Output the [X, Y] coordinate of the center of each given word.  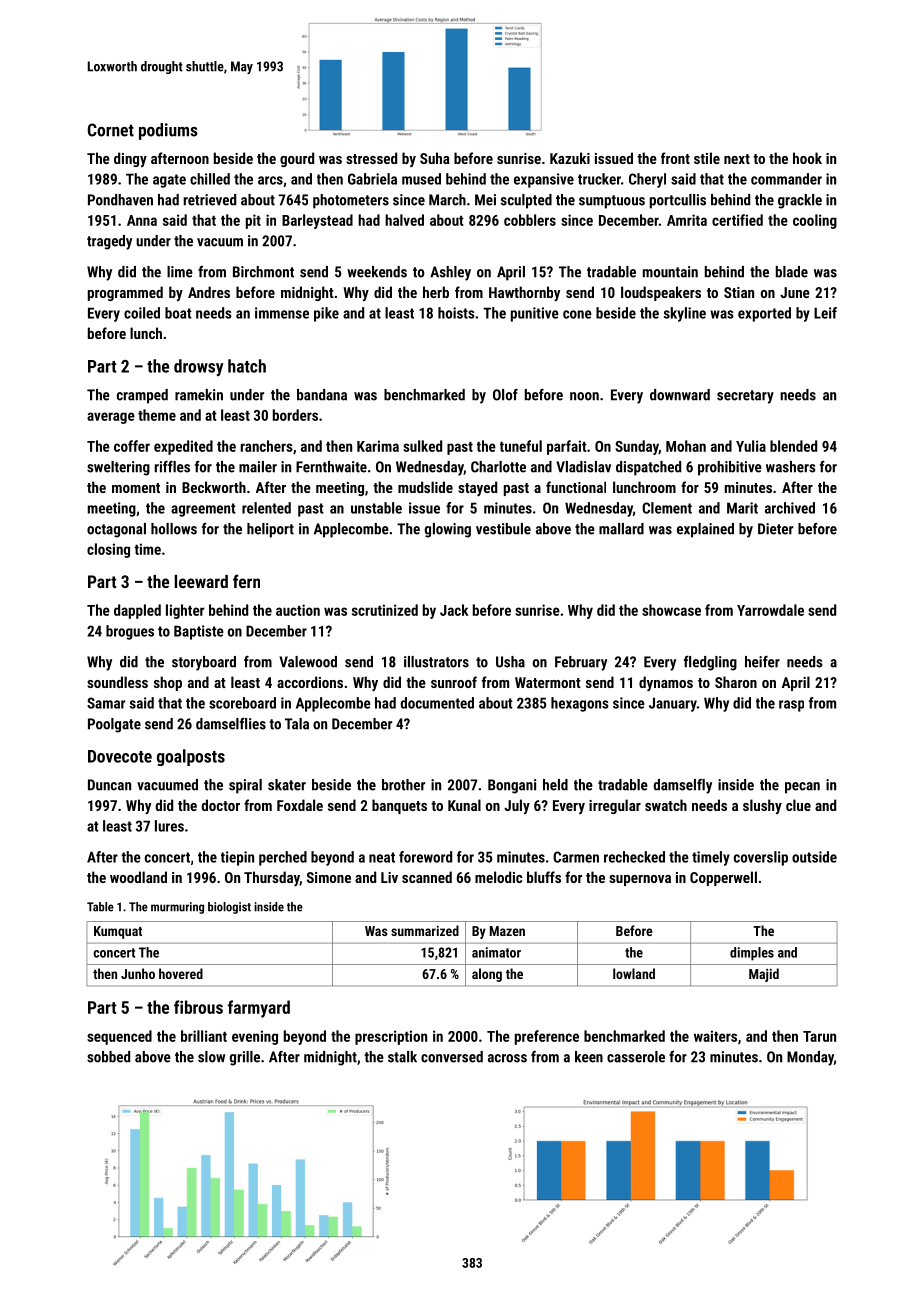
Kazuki [570, 158]
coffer [132, 446]
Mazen [507, 931]
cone [577, 314]
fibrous [198, 1007]
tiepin [237, 858]
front [675, 158]
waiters [715, 1036]
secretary [745, 397]
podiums [168, 131]
